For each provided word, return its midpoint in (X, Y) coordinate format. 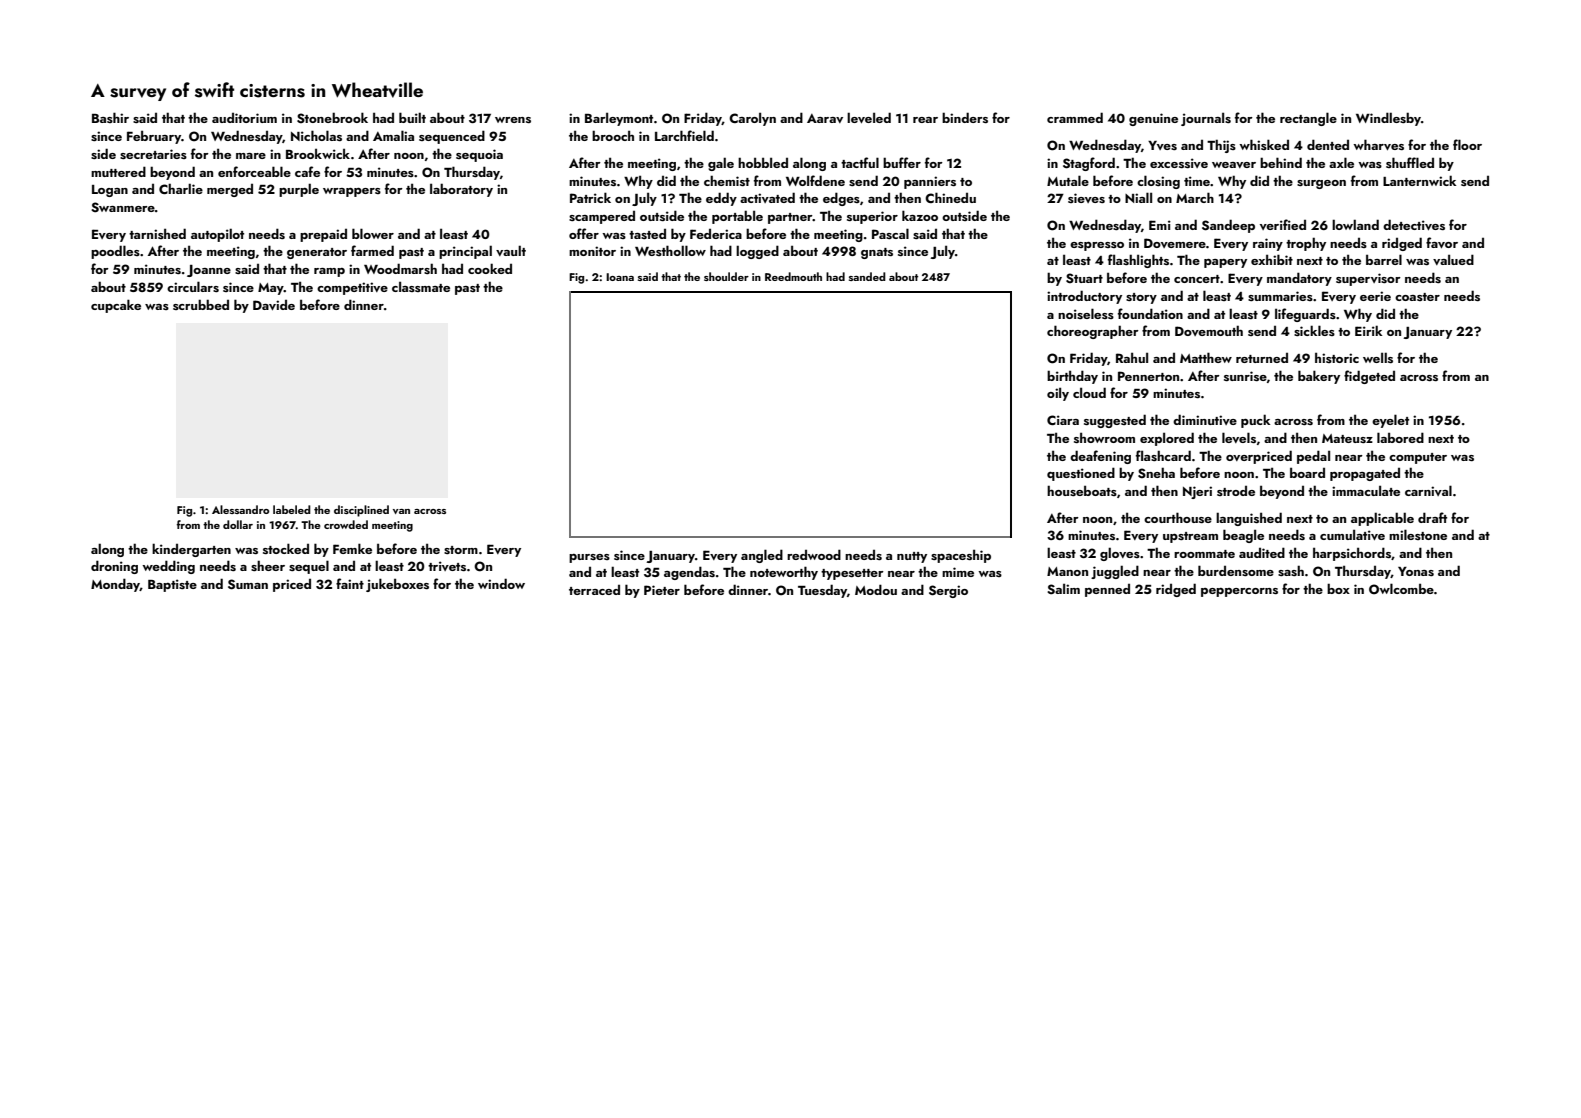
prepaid (323, 235)
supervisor (1368, 279)
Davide (274, 305)
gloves (1120, 554)
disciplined (361, 511)
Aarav (825, 118)
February (154, 137)
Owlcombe (1401, 589)
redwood (814, 554)
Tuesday (822, 591)
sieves (1086, 198)
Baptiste (172, 585)
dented (1328, 144)
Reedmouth (793, 276)
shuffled (1410, 162)
